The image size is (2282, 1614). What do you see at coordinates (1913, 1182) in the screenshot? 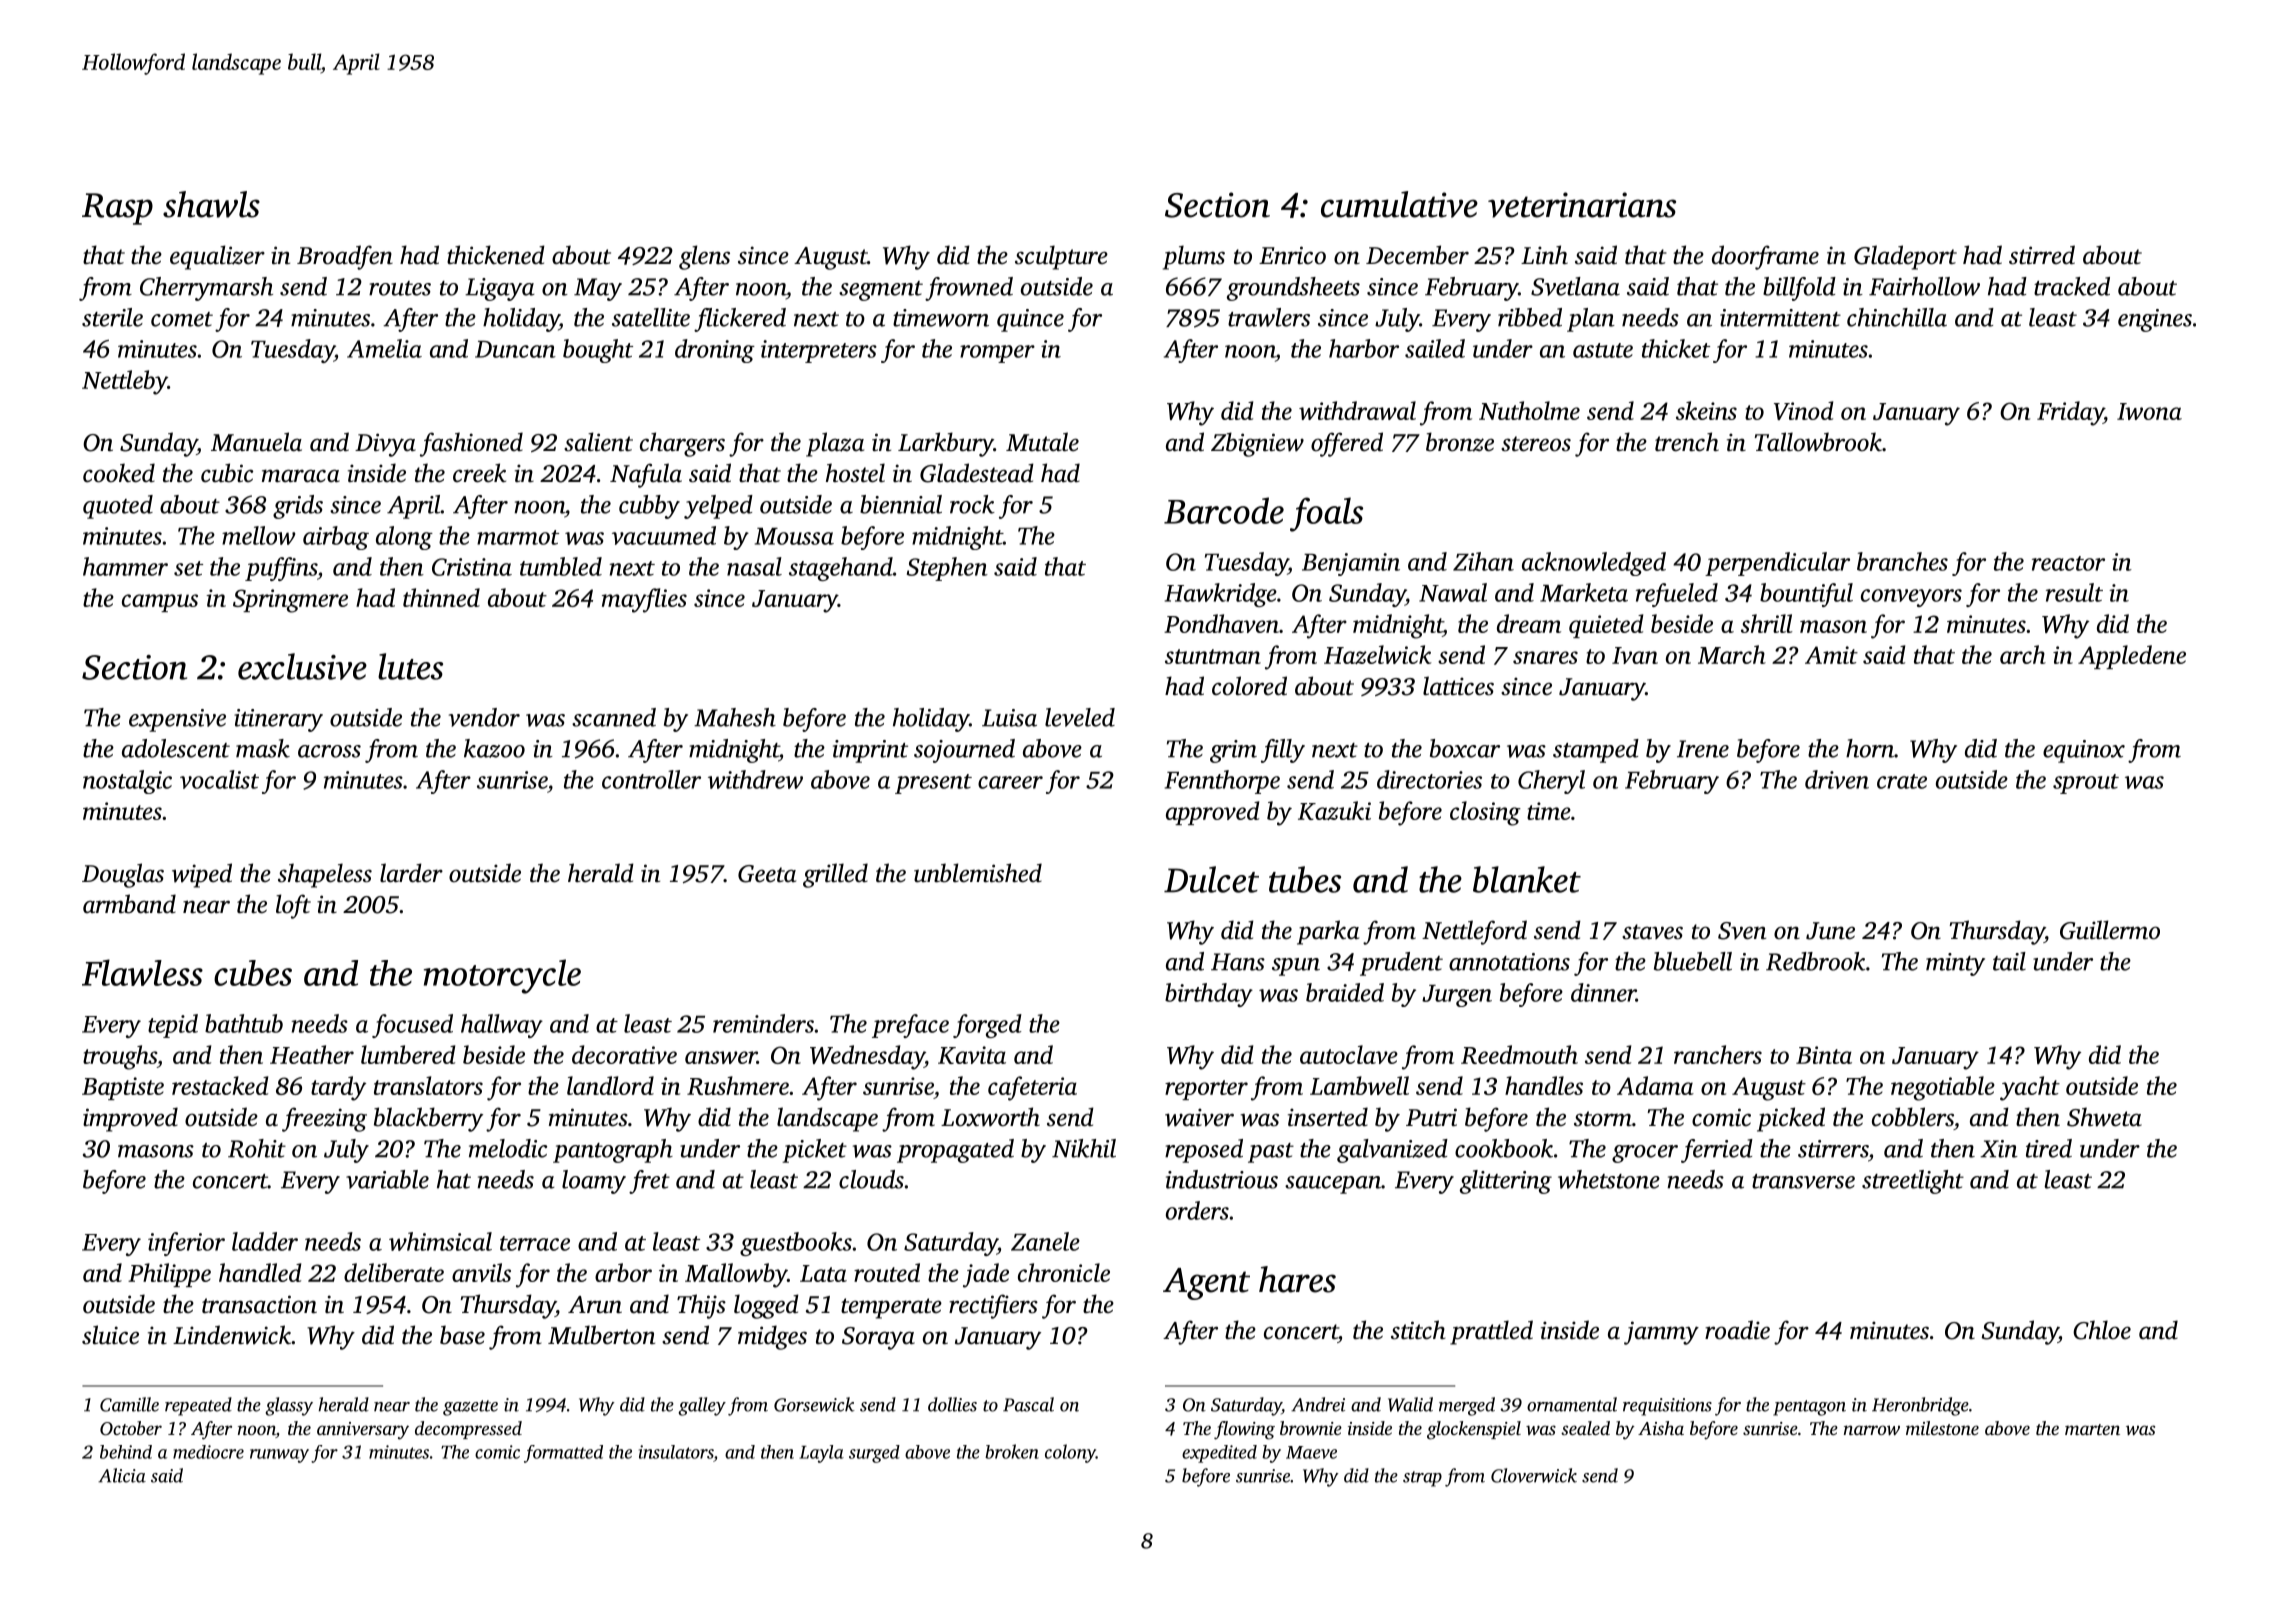
I see `streetlight` at bounding box center [1913, 1182].
